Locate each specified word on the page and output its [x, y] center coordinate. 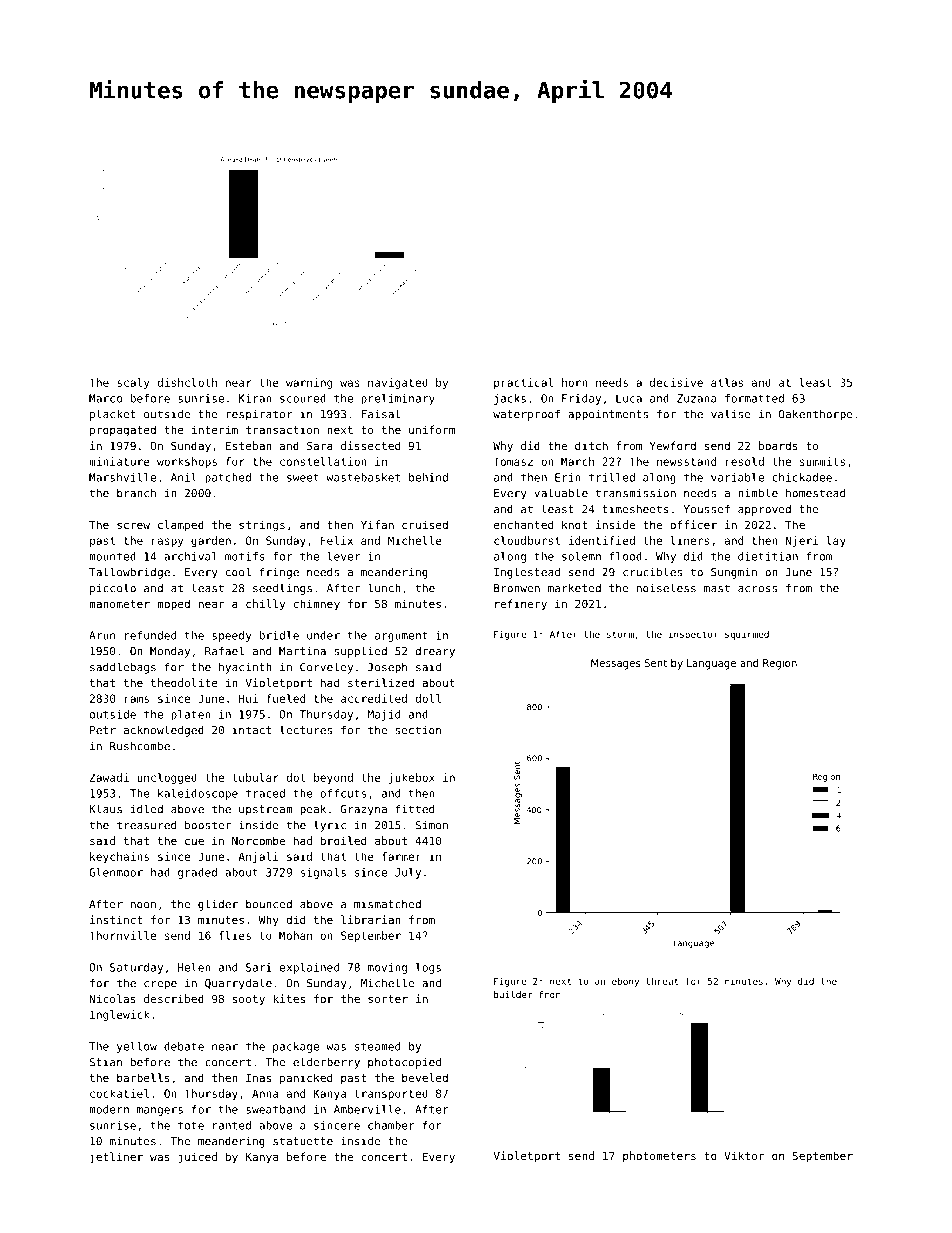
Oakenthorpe [816, 415]
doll [428, 698]
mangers [160, 1111]
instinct [116, 919]
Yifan [377, 524]
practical [523, 383]
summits [822, 461]
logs [428, 968]
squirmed [747, 635]
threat [662, 981]
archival [190, 556]
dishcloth [187, 382]
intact [251, 730]
